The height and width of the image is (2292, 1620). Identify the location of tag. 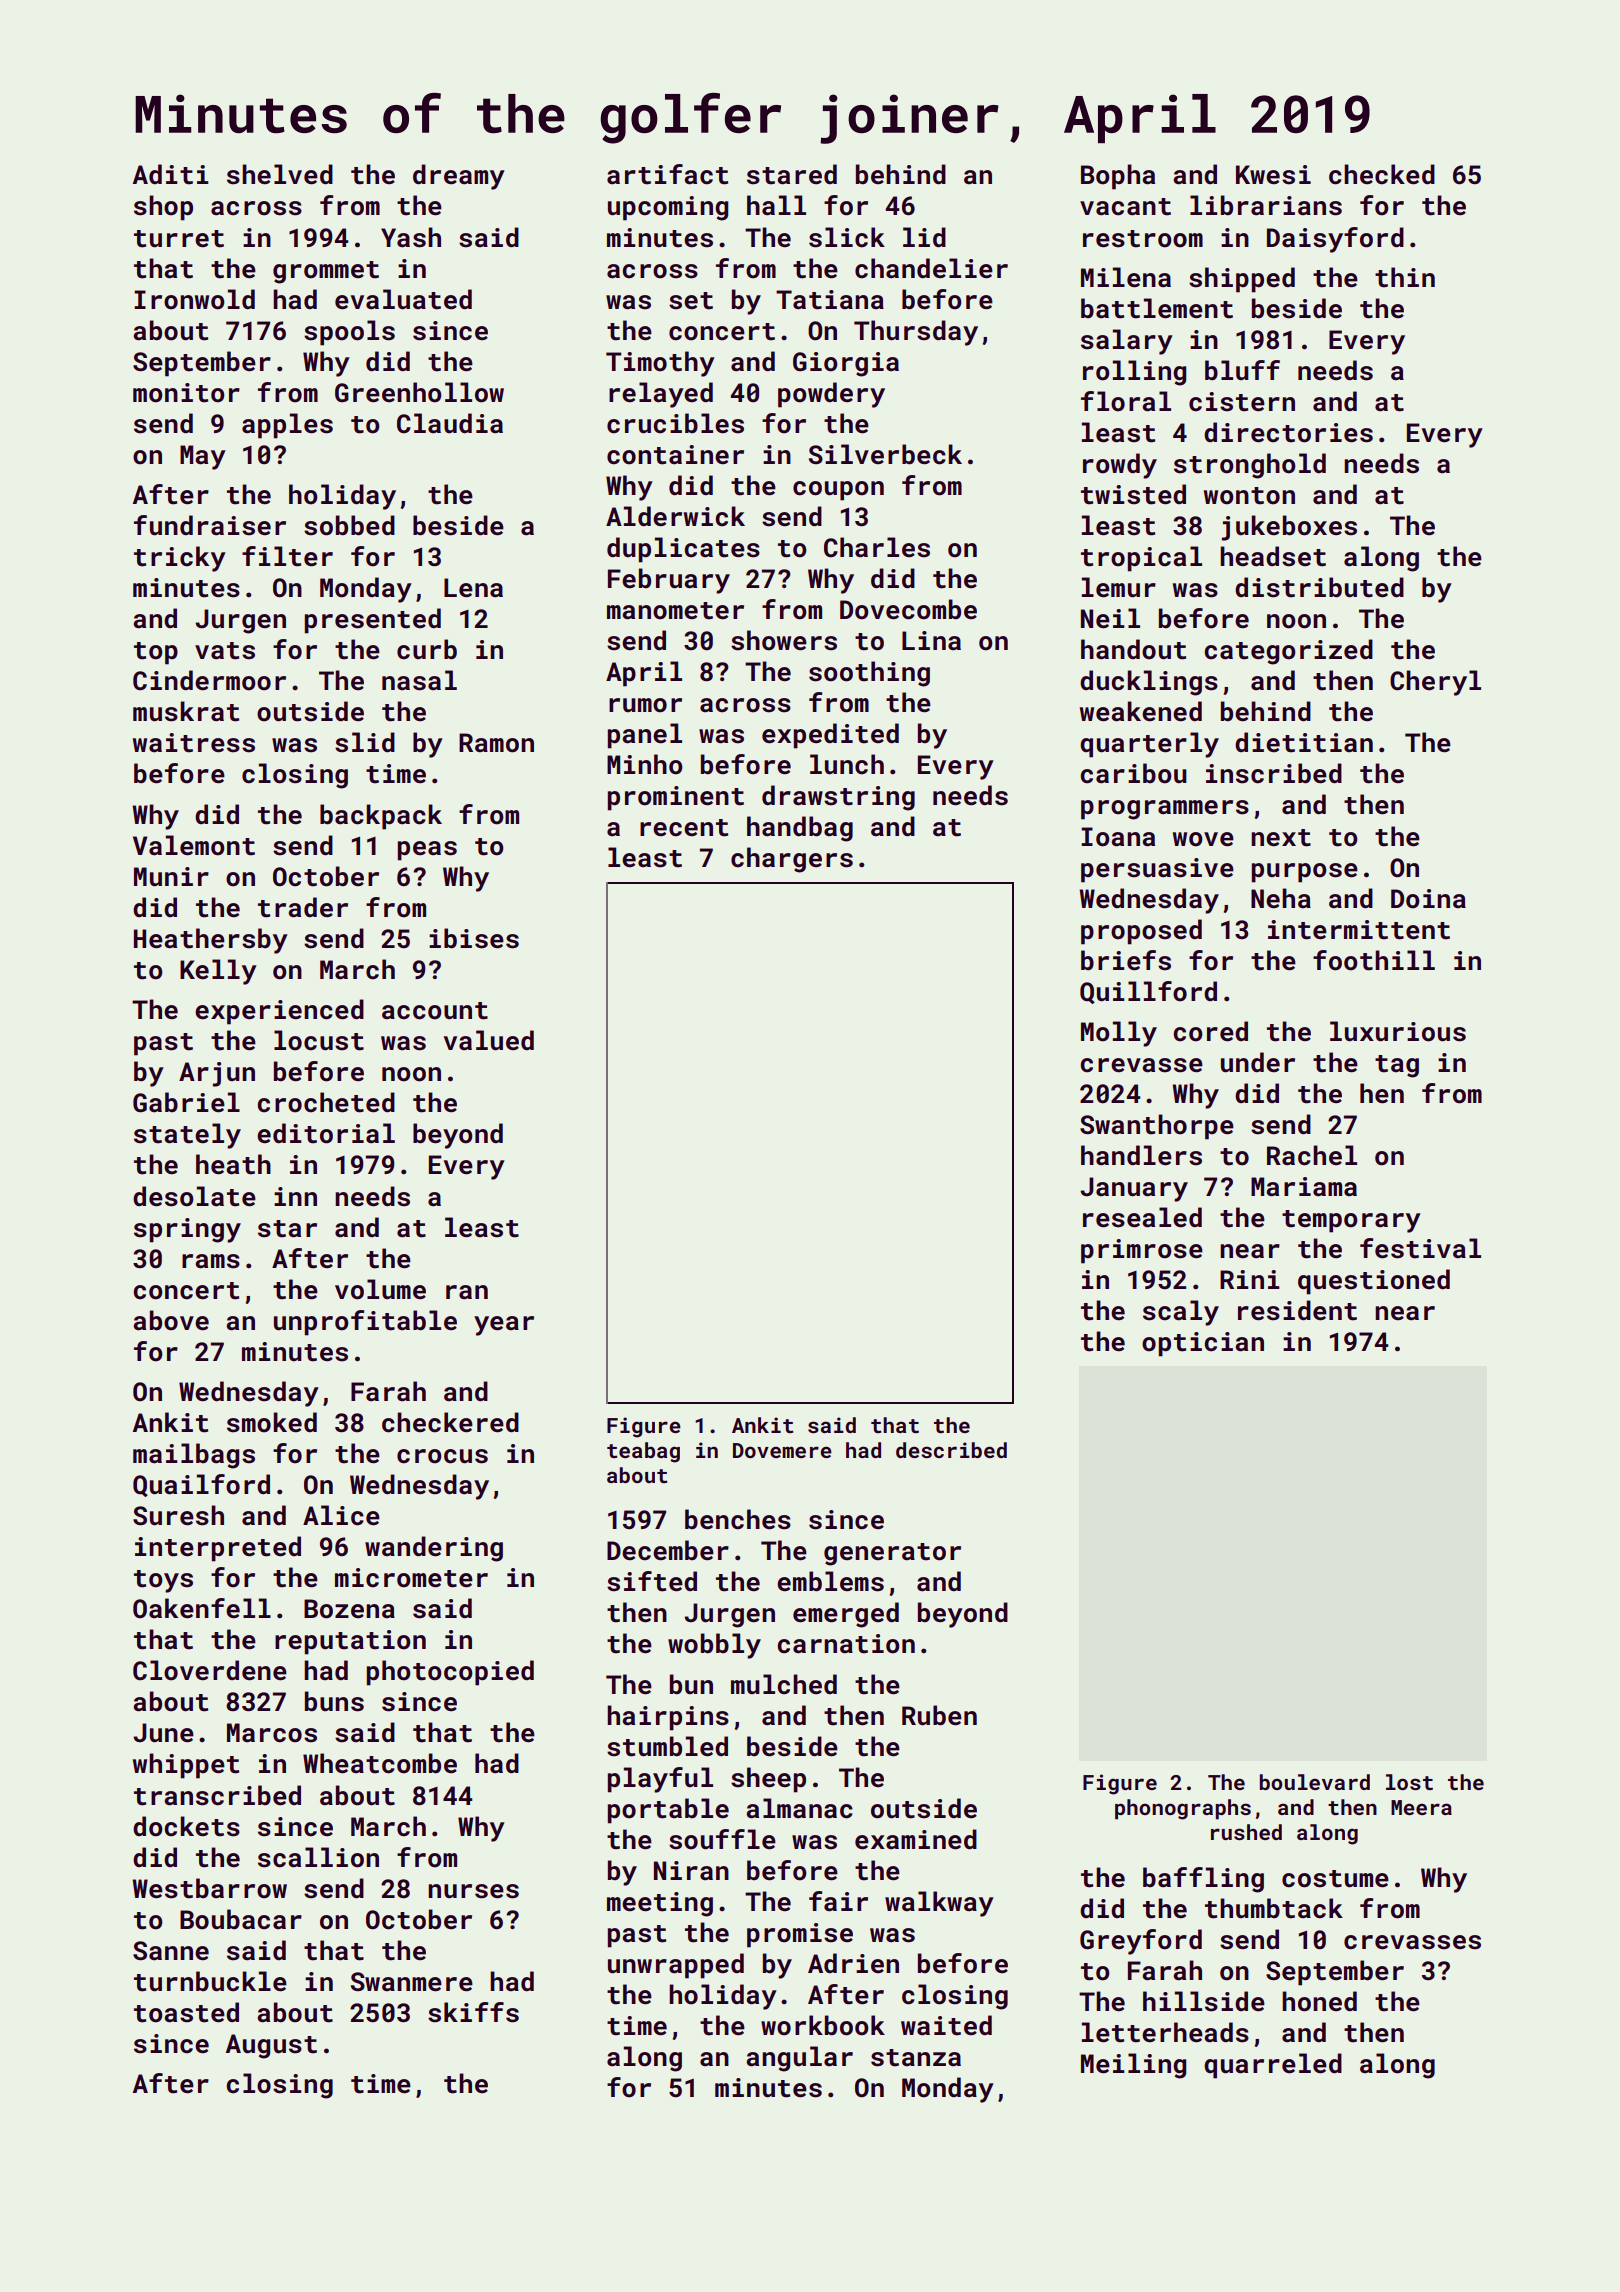
(1397, 1066).
